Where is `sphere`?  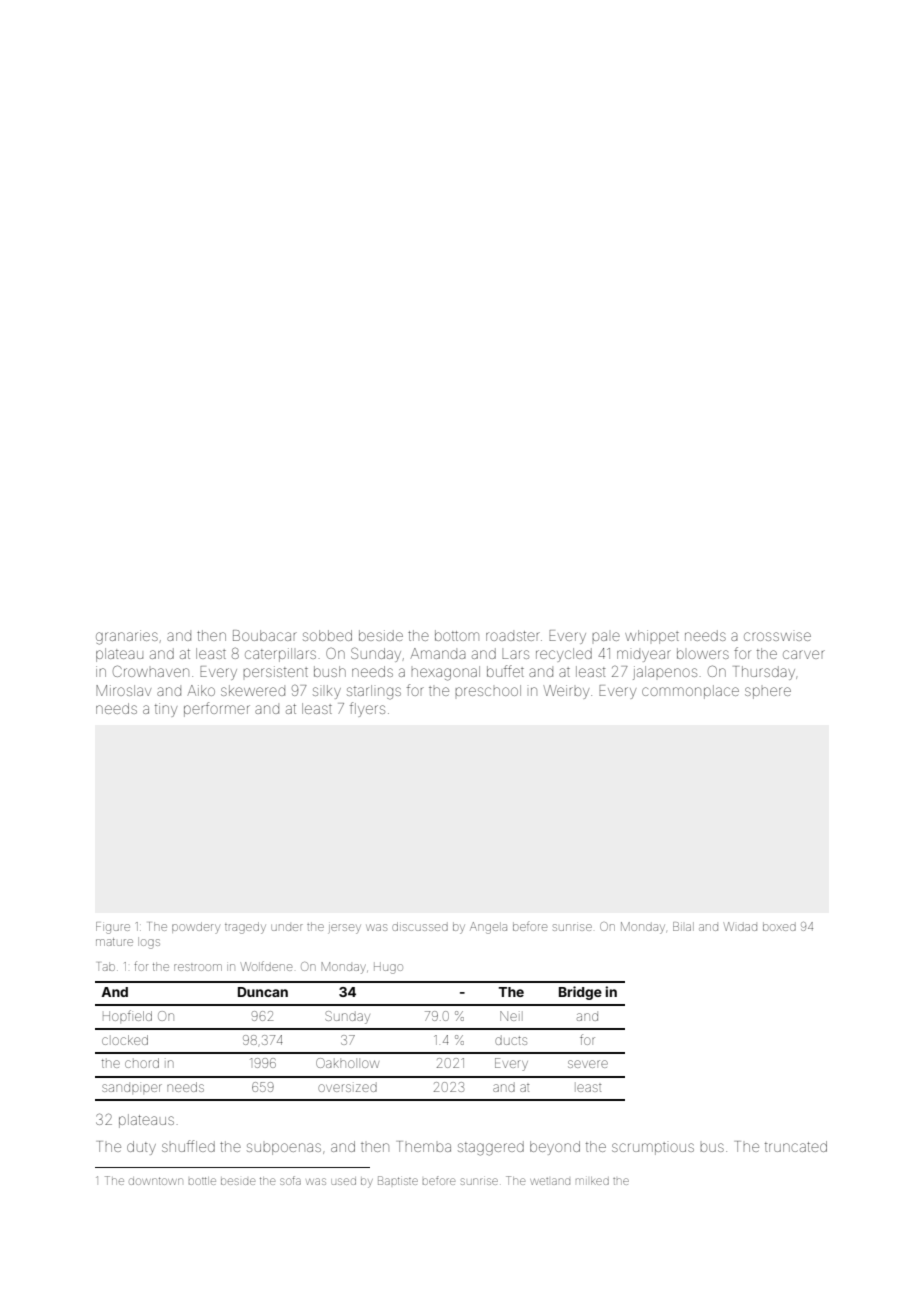
sphere is located at coordinates (768, 693).
